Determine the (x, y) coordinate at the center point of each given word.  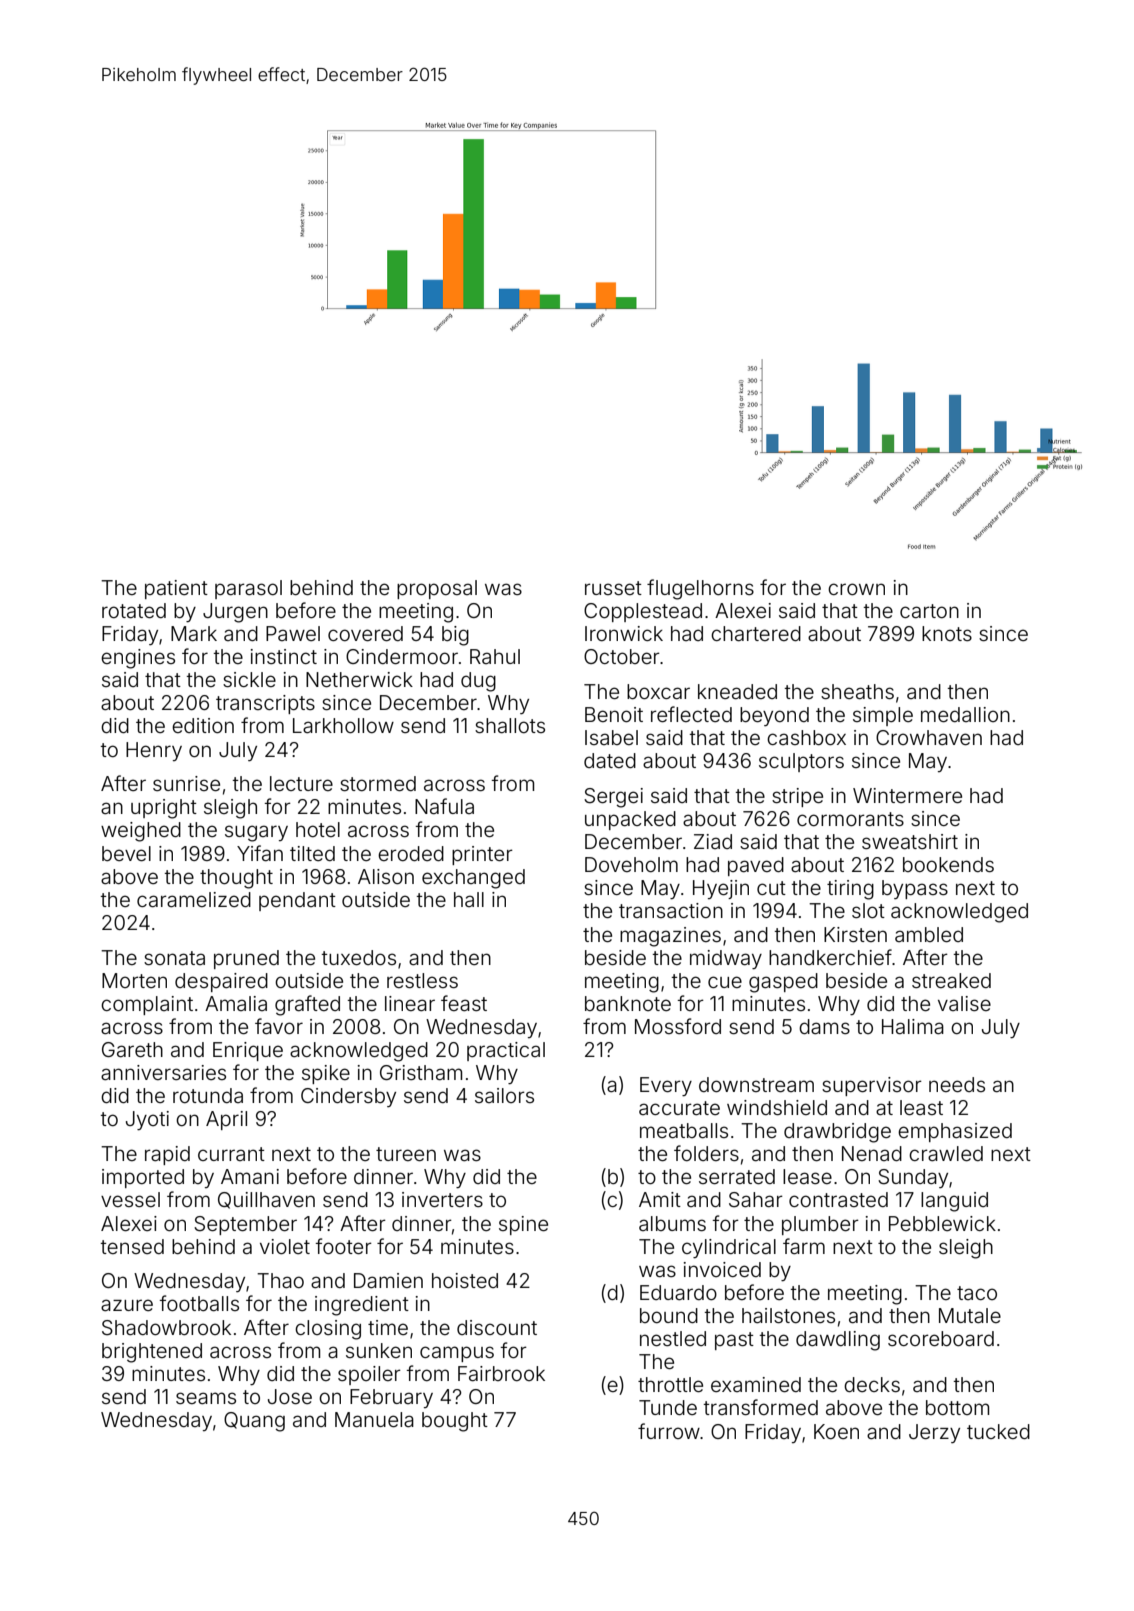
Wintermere (907, 795)
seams (206, 1398)
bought (455, 1422)
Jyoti (147, 1120)
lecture (301, 783)
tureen (406, 1154)
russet (613, 588)
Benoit (614, 714)
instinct (284, 656)
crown (856, 589)
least (921, 1107)
